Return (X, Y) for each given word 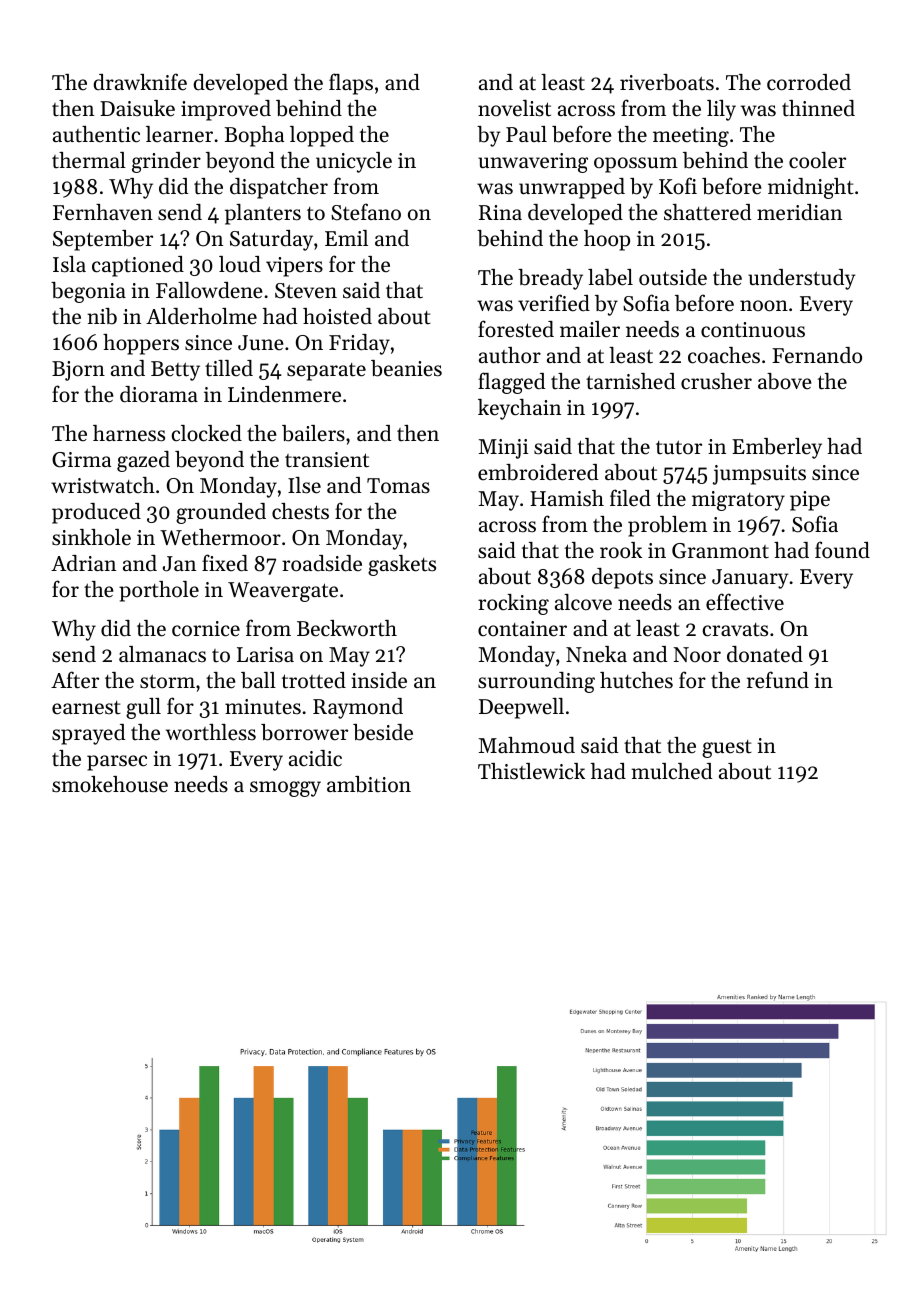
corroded (809, 82)
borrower (304, 732)
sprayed (88, 734)
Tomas (398, 486)
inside (379, 680)
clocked (207, 433)
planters (263, 214)
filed (630, 498)
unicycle (354, 162)
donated (765, 654)
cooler (817, 160)
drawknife (140, 82)
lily (721, 110)
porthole (159, 591)
